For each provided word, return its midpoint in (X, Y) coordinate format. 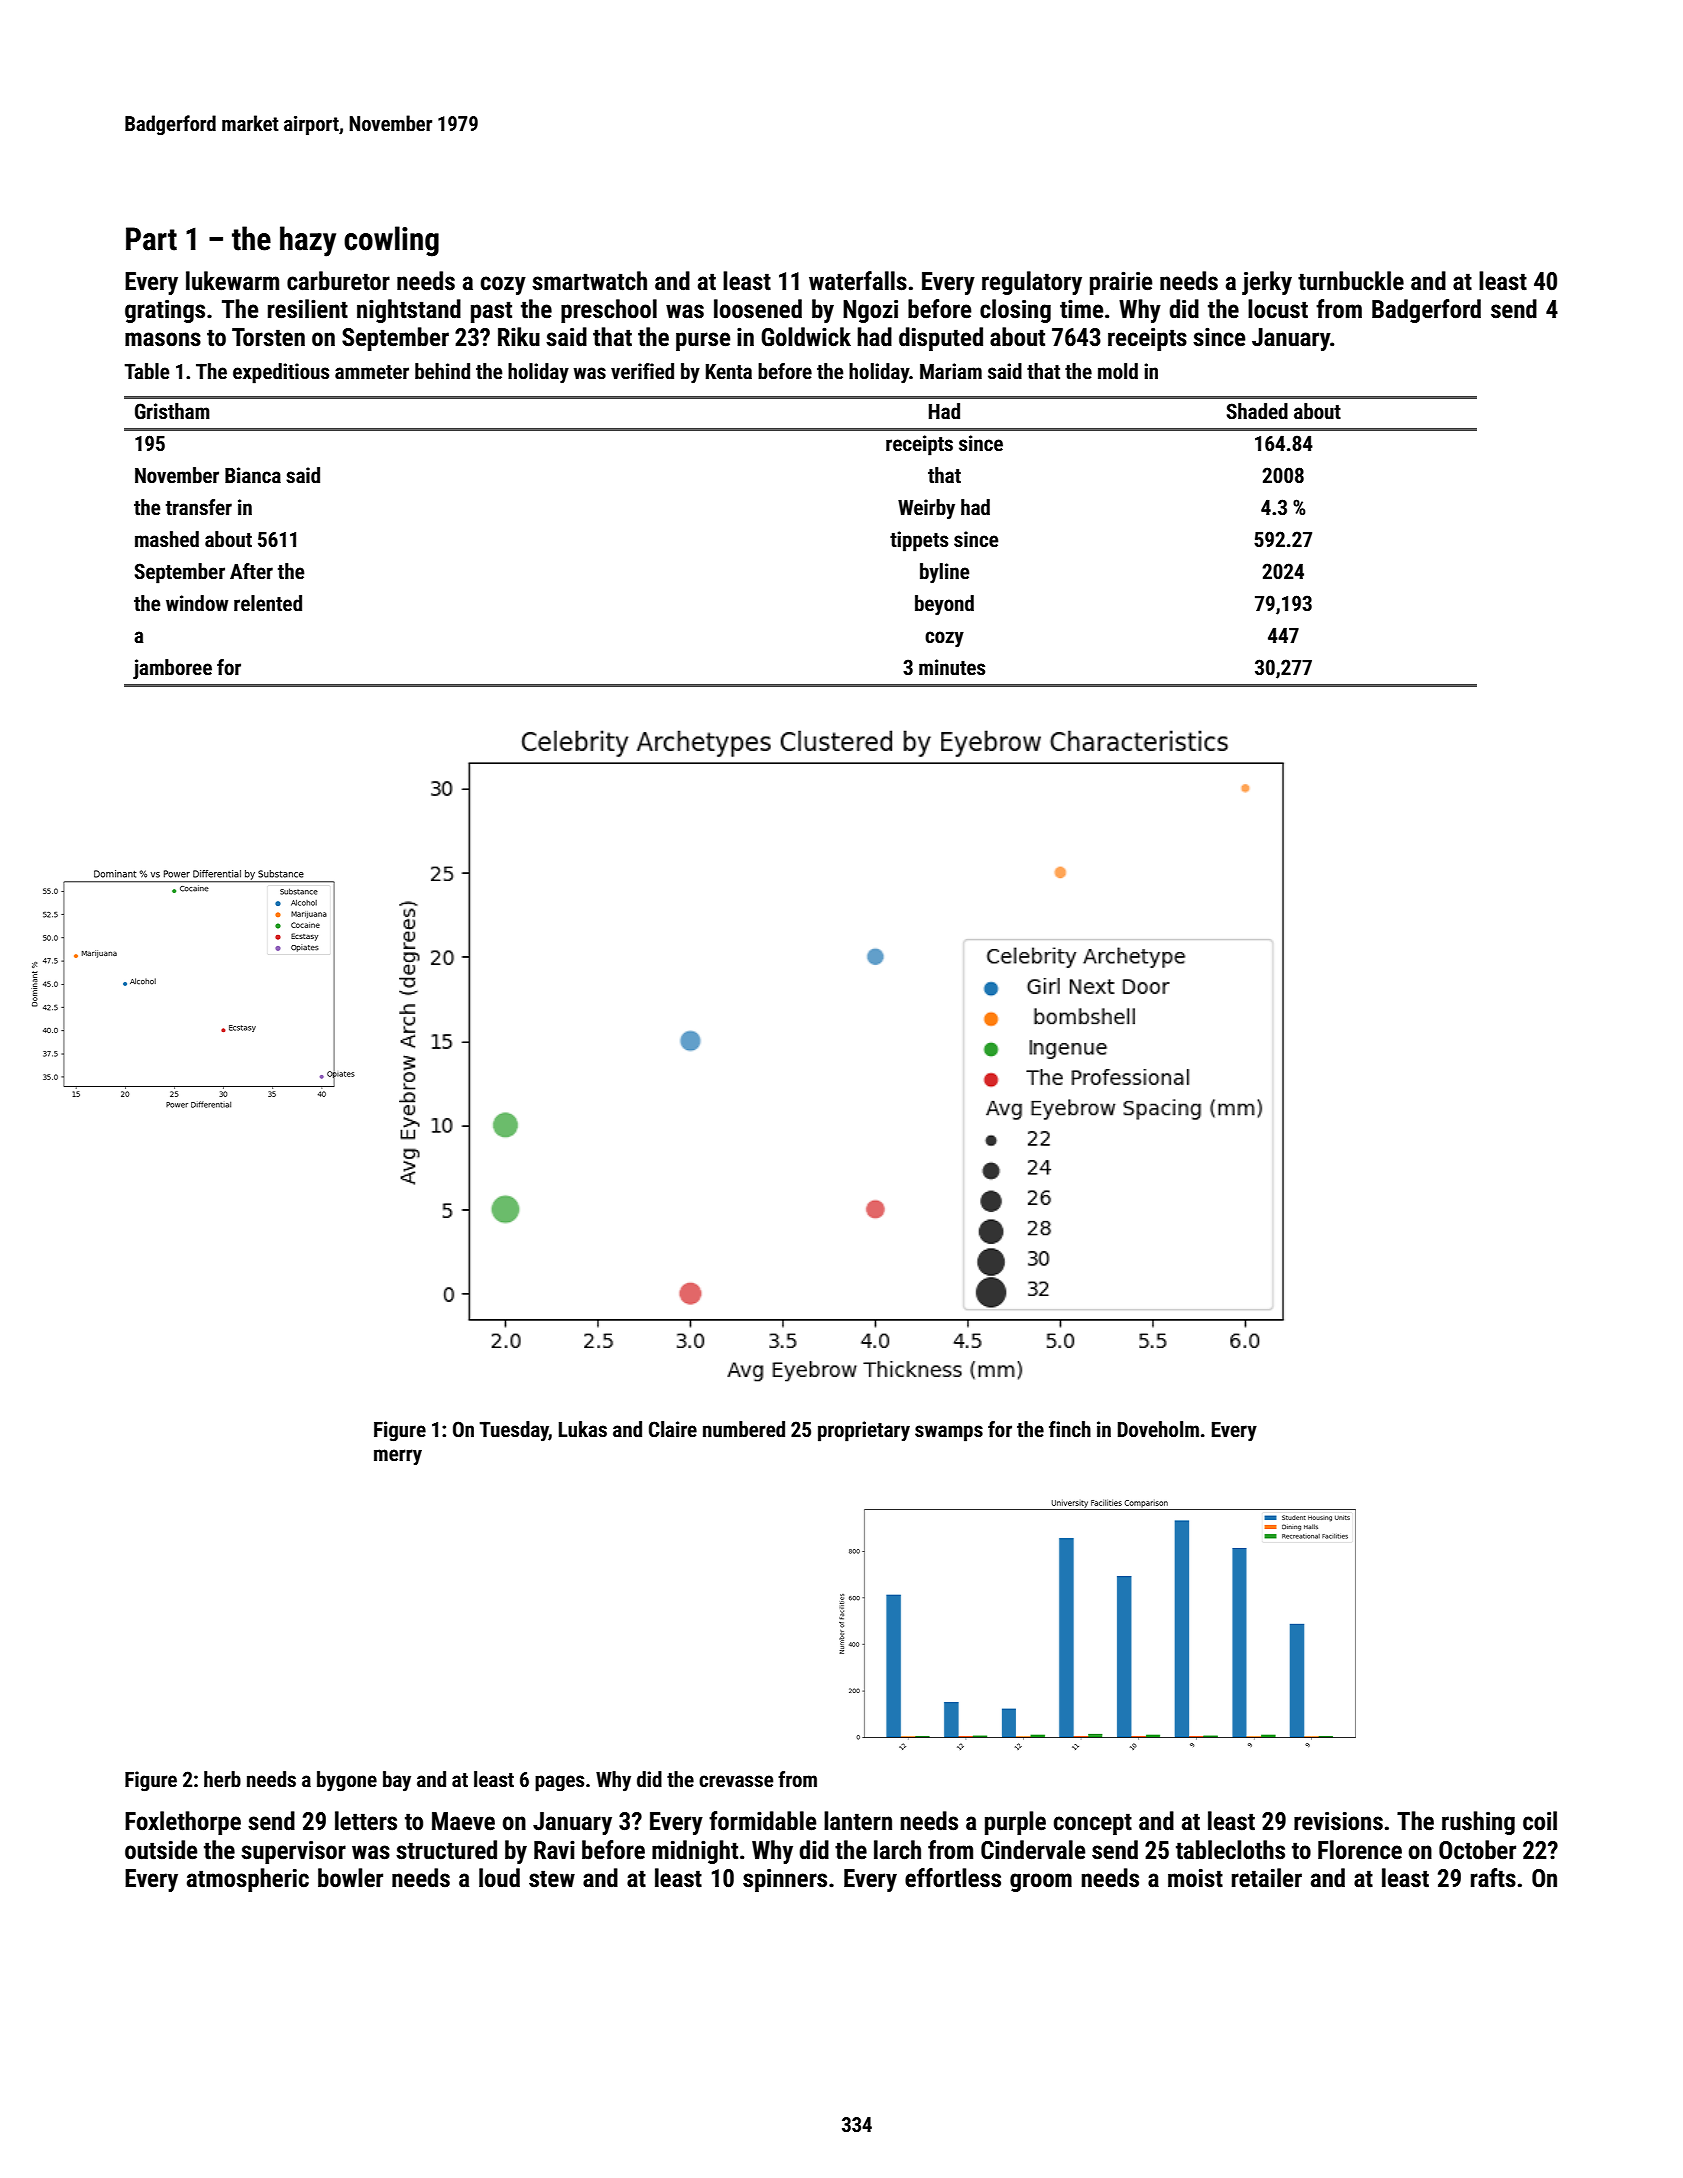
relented (268, 603)
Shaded (1257, 411)
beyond (944, 605)
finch (1070, 1429)
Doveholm (1158, 1429)
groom (1041, 1882)
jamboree (172, 669)
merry (398, 1457)
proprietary (864, 1431)
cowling (391, 241)
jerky (1267, 283)
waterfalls (858, 281)
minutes (952, 667)
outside (161, 1850)
